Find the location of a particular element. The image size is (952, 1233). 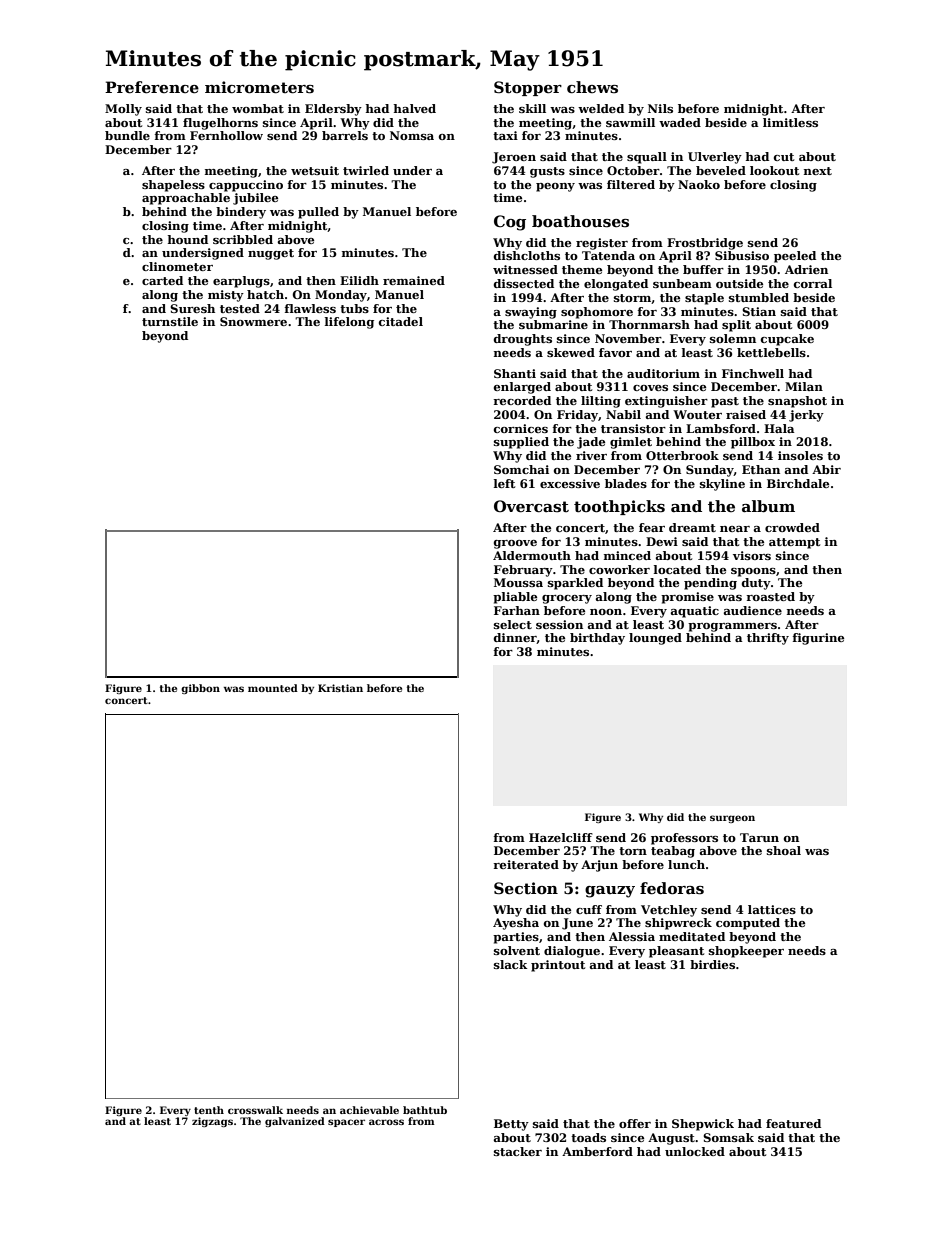

select is located at coordinates (513, 624).
